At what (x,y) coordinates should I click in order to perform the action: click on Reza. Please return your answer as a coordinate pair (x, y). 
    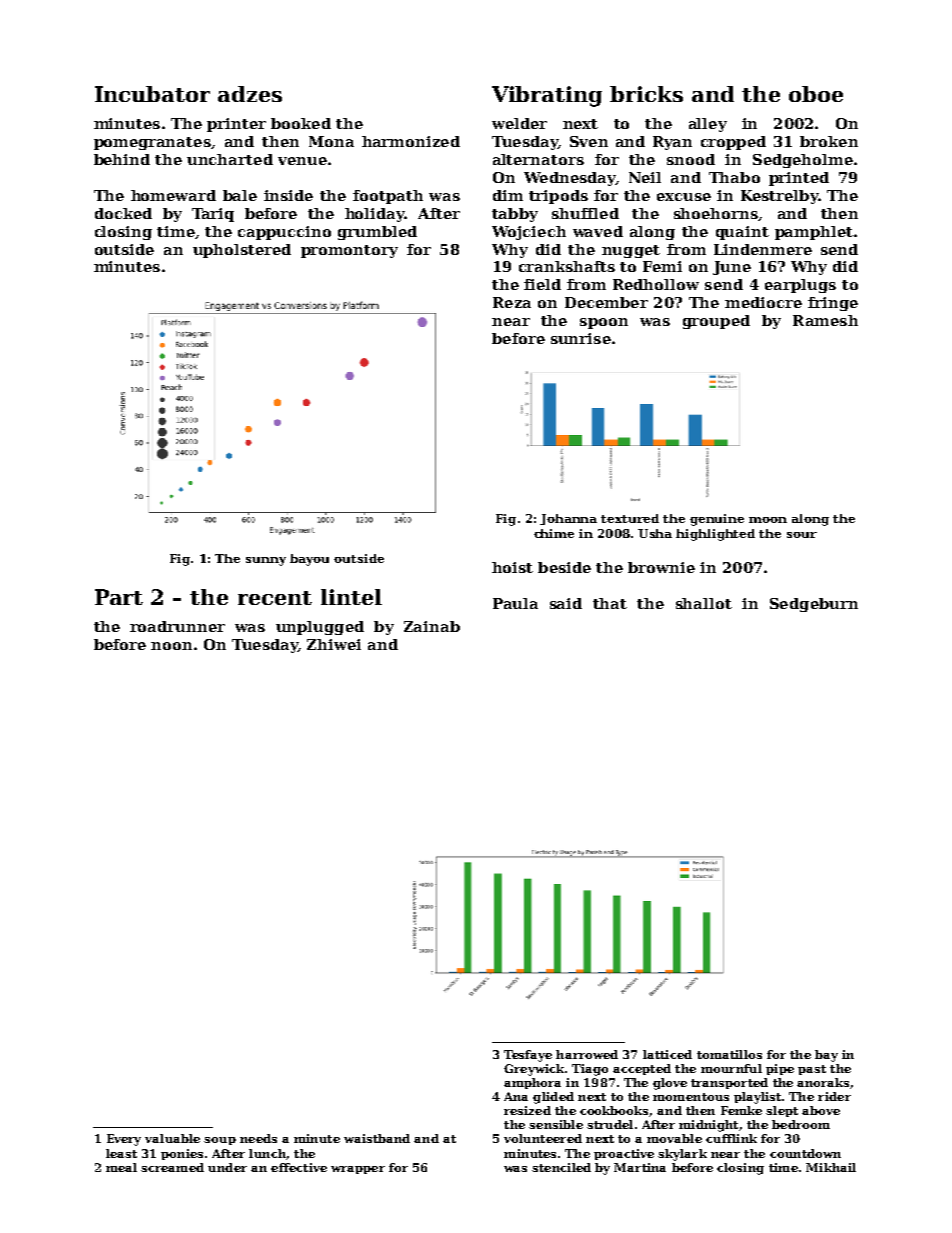
    Looking at the image, I should click on (512, 302).
